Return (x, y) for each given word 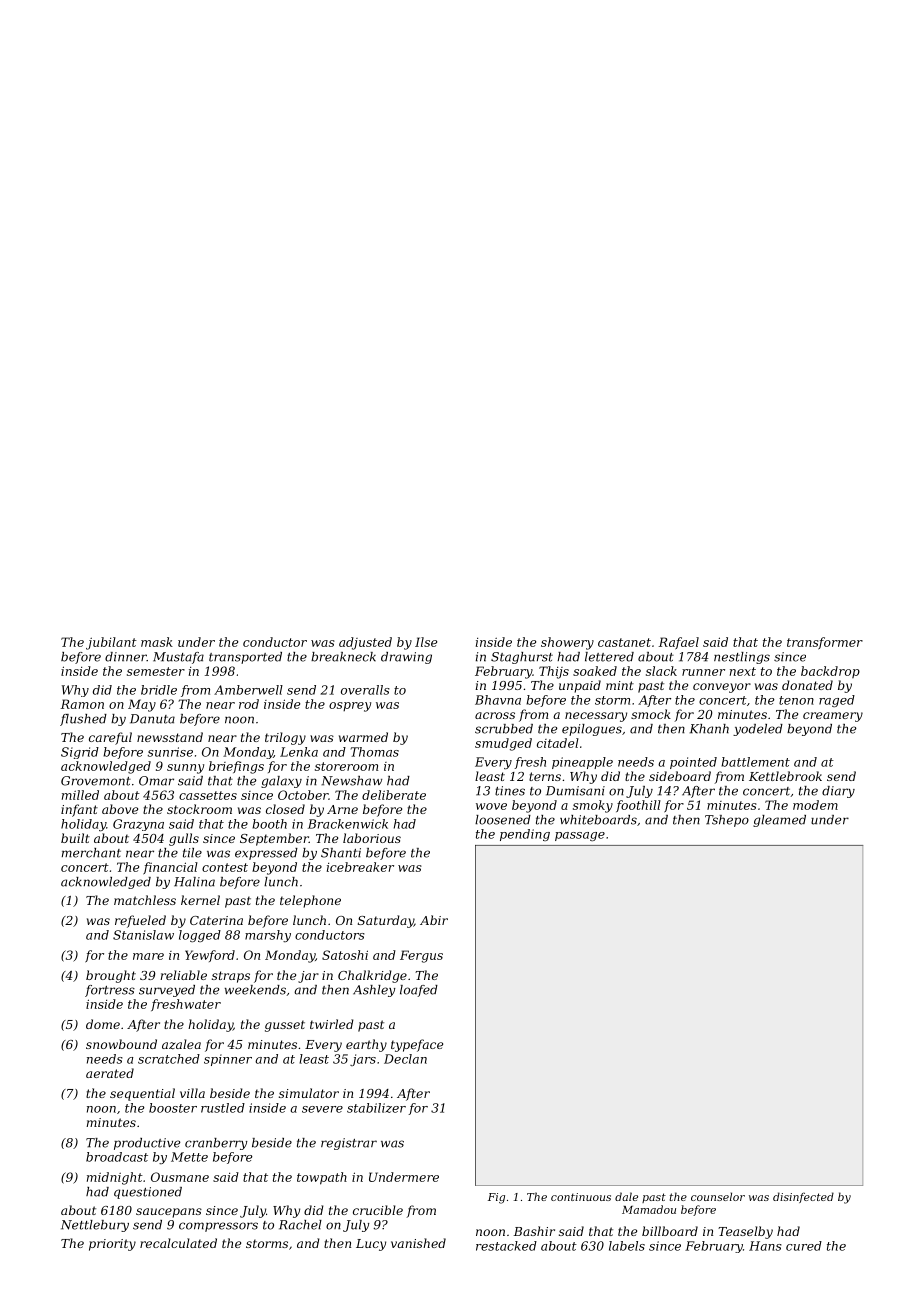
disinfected (803, 1197)
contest (225, 867)
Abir (434, 920)
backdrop (830, 672)
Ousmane (180, 1177)
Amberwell (248, 690)
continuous (581, 1197)
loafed (419, 991)
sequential (142, 1094)
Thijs (554, 672)
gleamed (779, 821)
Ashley (374, 991)
